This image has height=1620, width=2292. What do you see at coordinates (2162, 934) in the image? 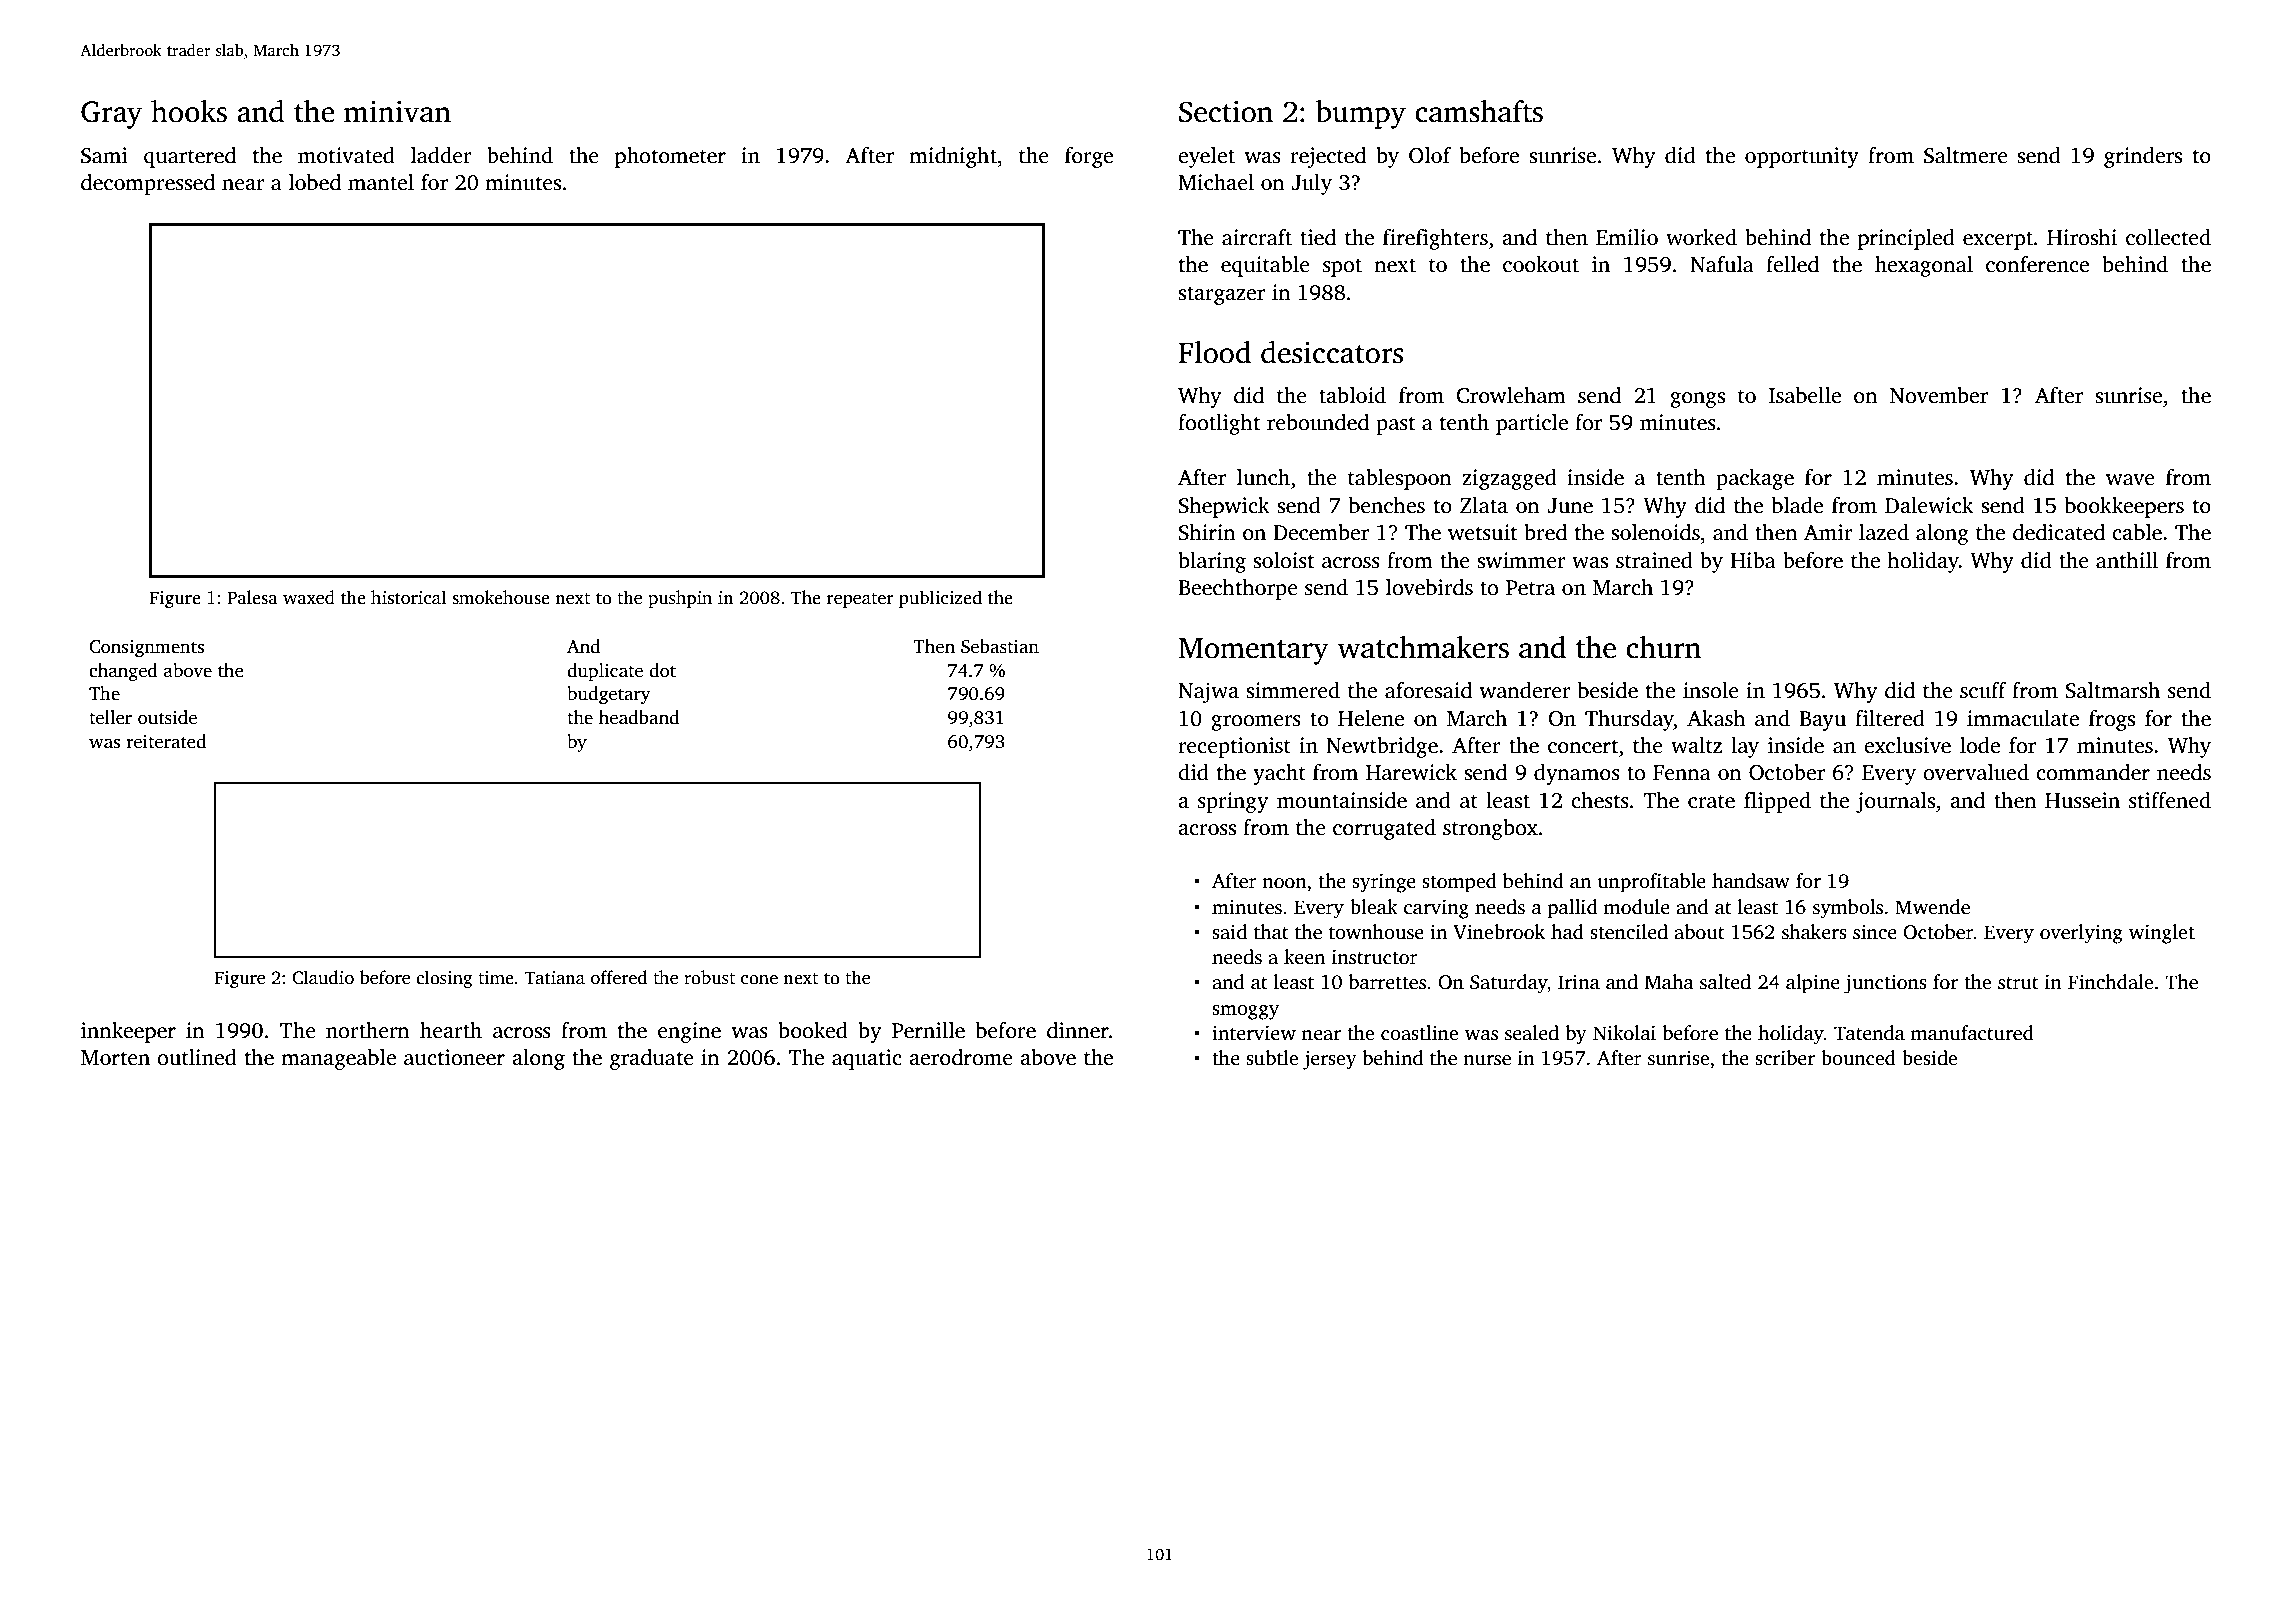
I see `winglet` at bounding box center [2162, 934].
